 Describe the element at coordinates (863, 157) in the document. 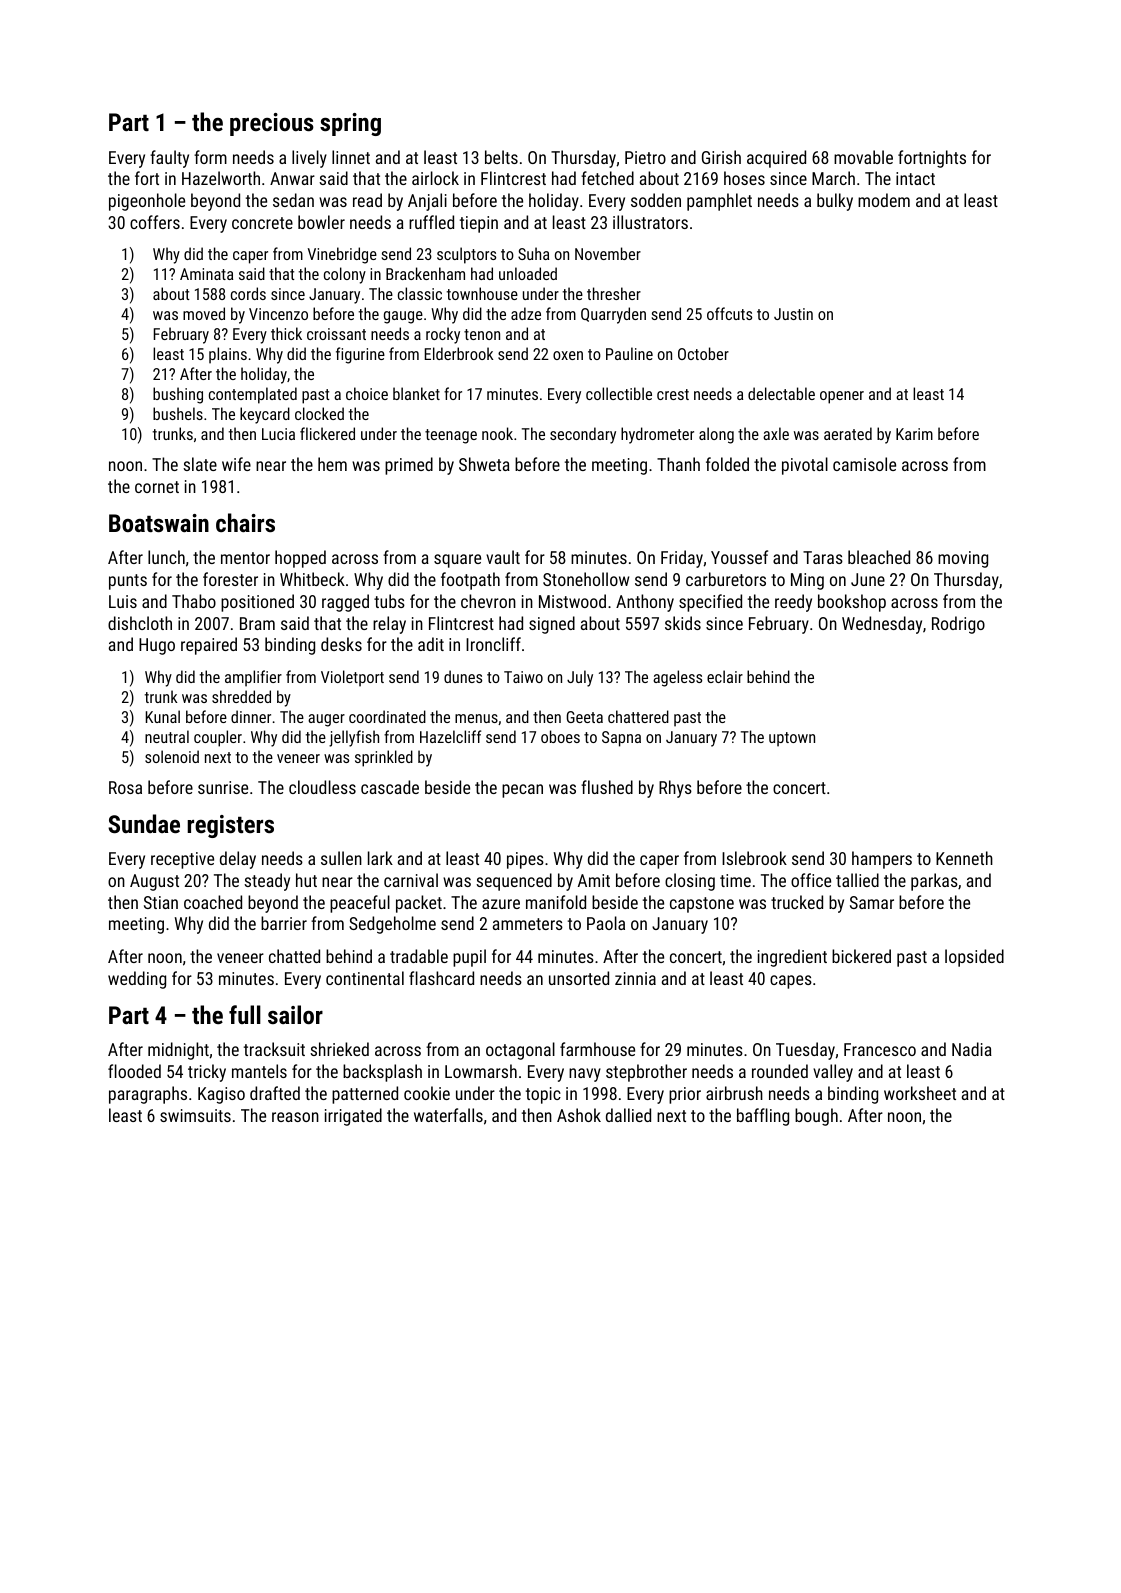

I see `movable` at that location.
